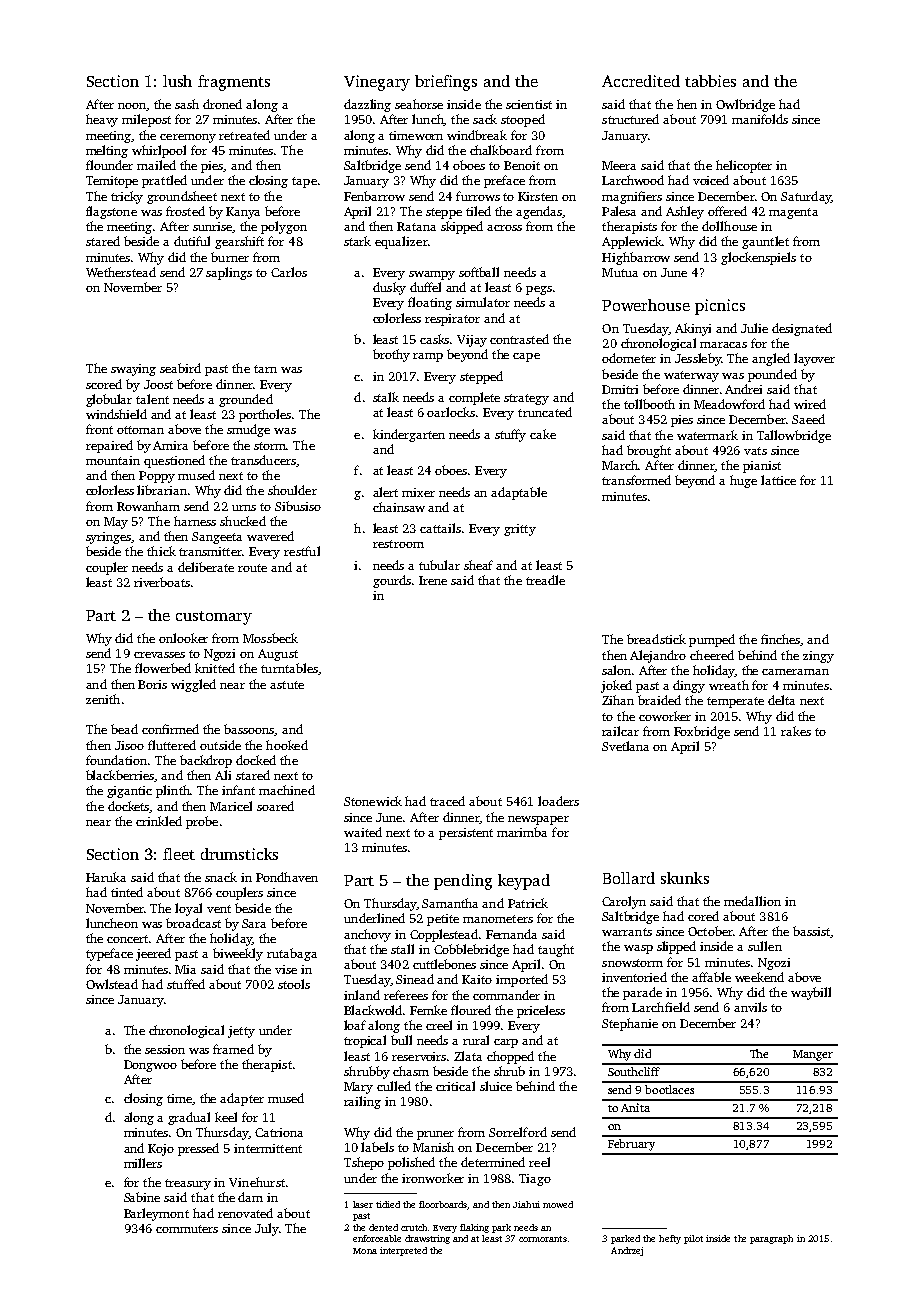  Describe the element at coordinates (745, 105) in the screenshot. I see `Owlbridge` at that location.
